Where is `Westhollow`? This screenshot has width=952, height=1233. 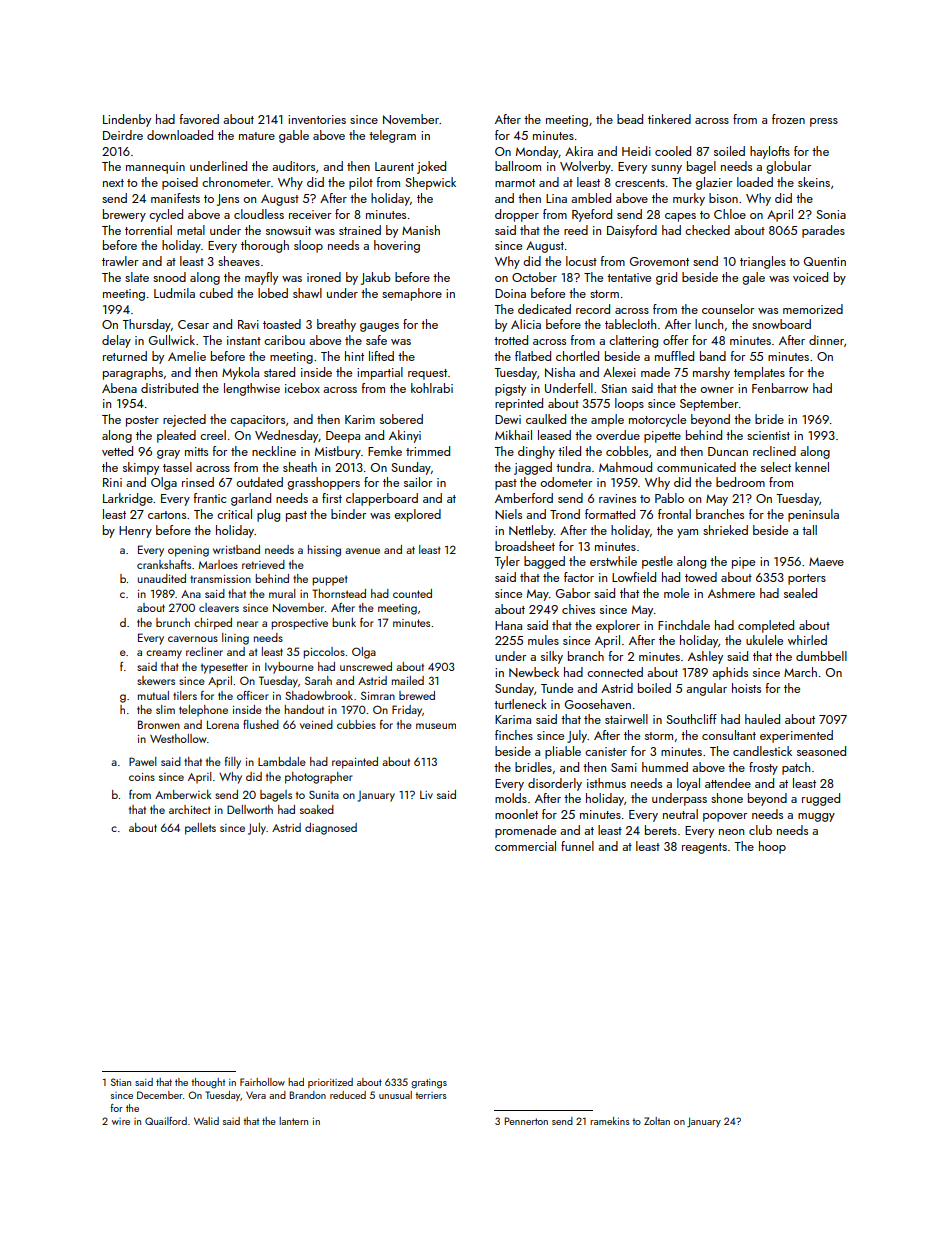
Westhollow is located at coordinates (178, 738).
